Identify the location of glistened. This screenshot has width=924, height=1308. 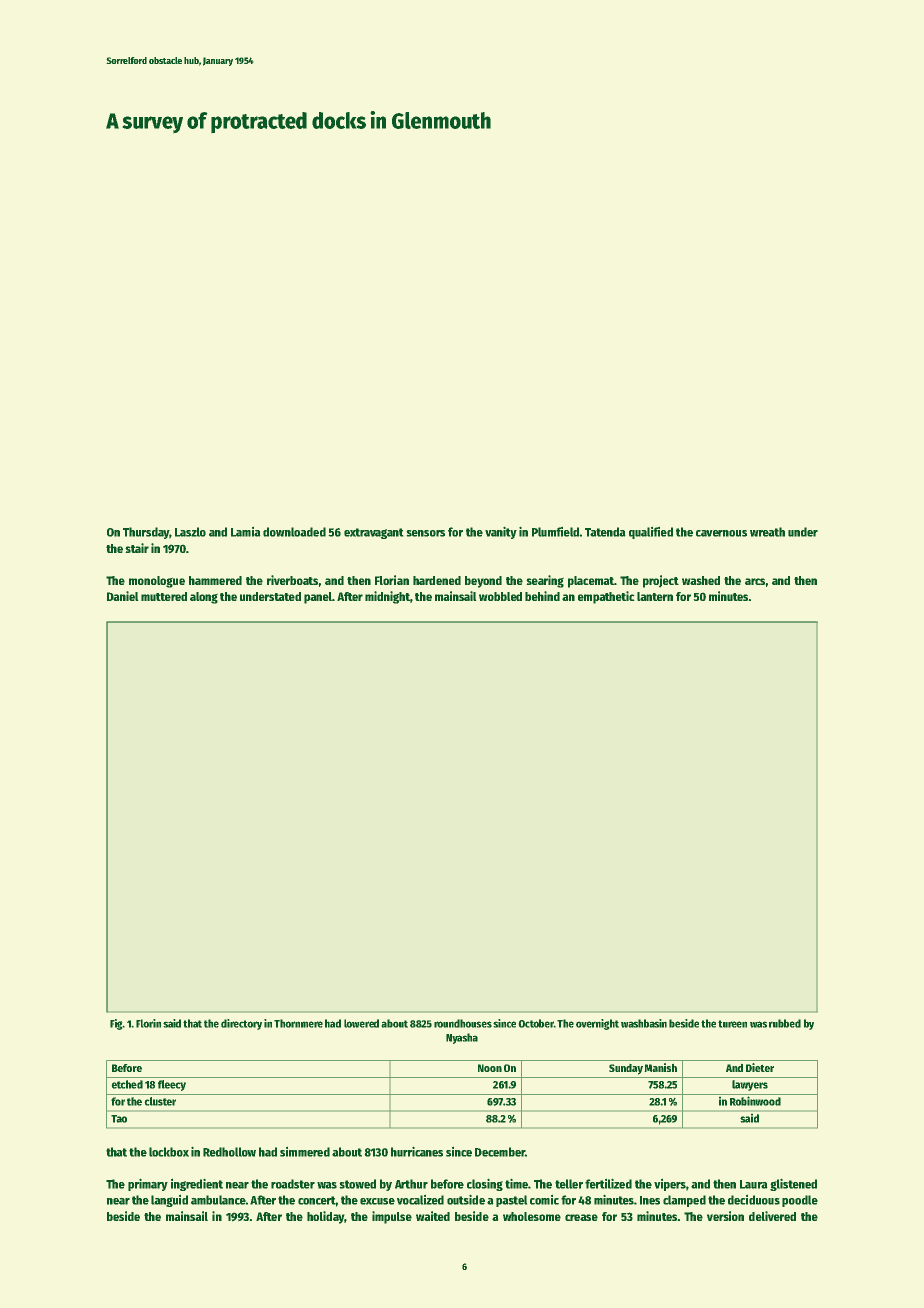
(793, 1184).
